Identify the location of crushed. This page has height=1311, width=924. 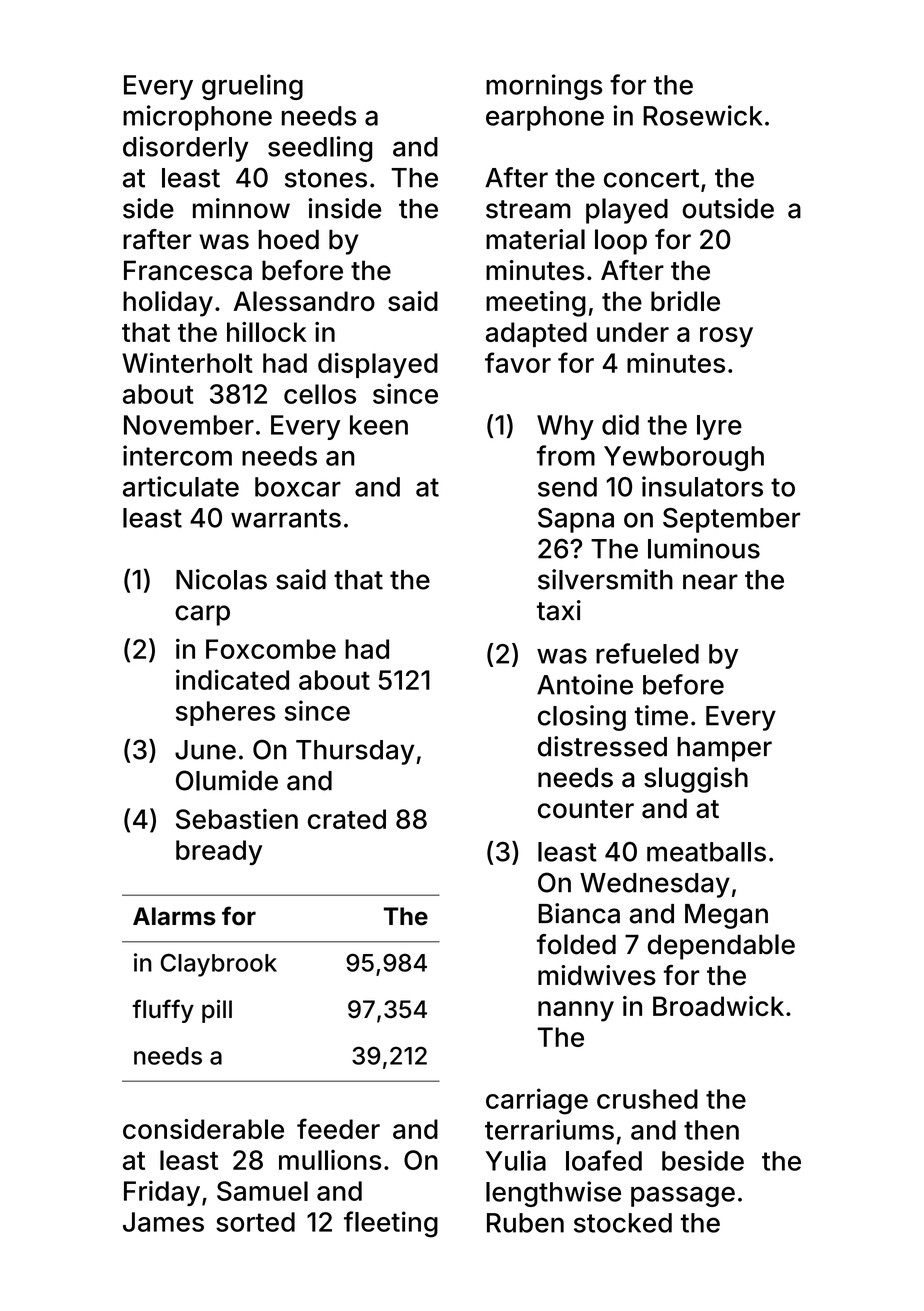
(647, 1099).
